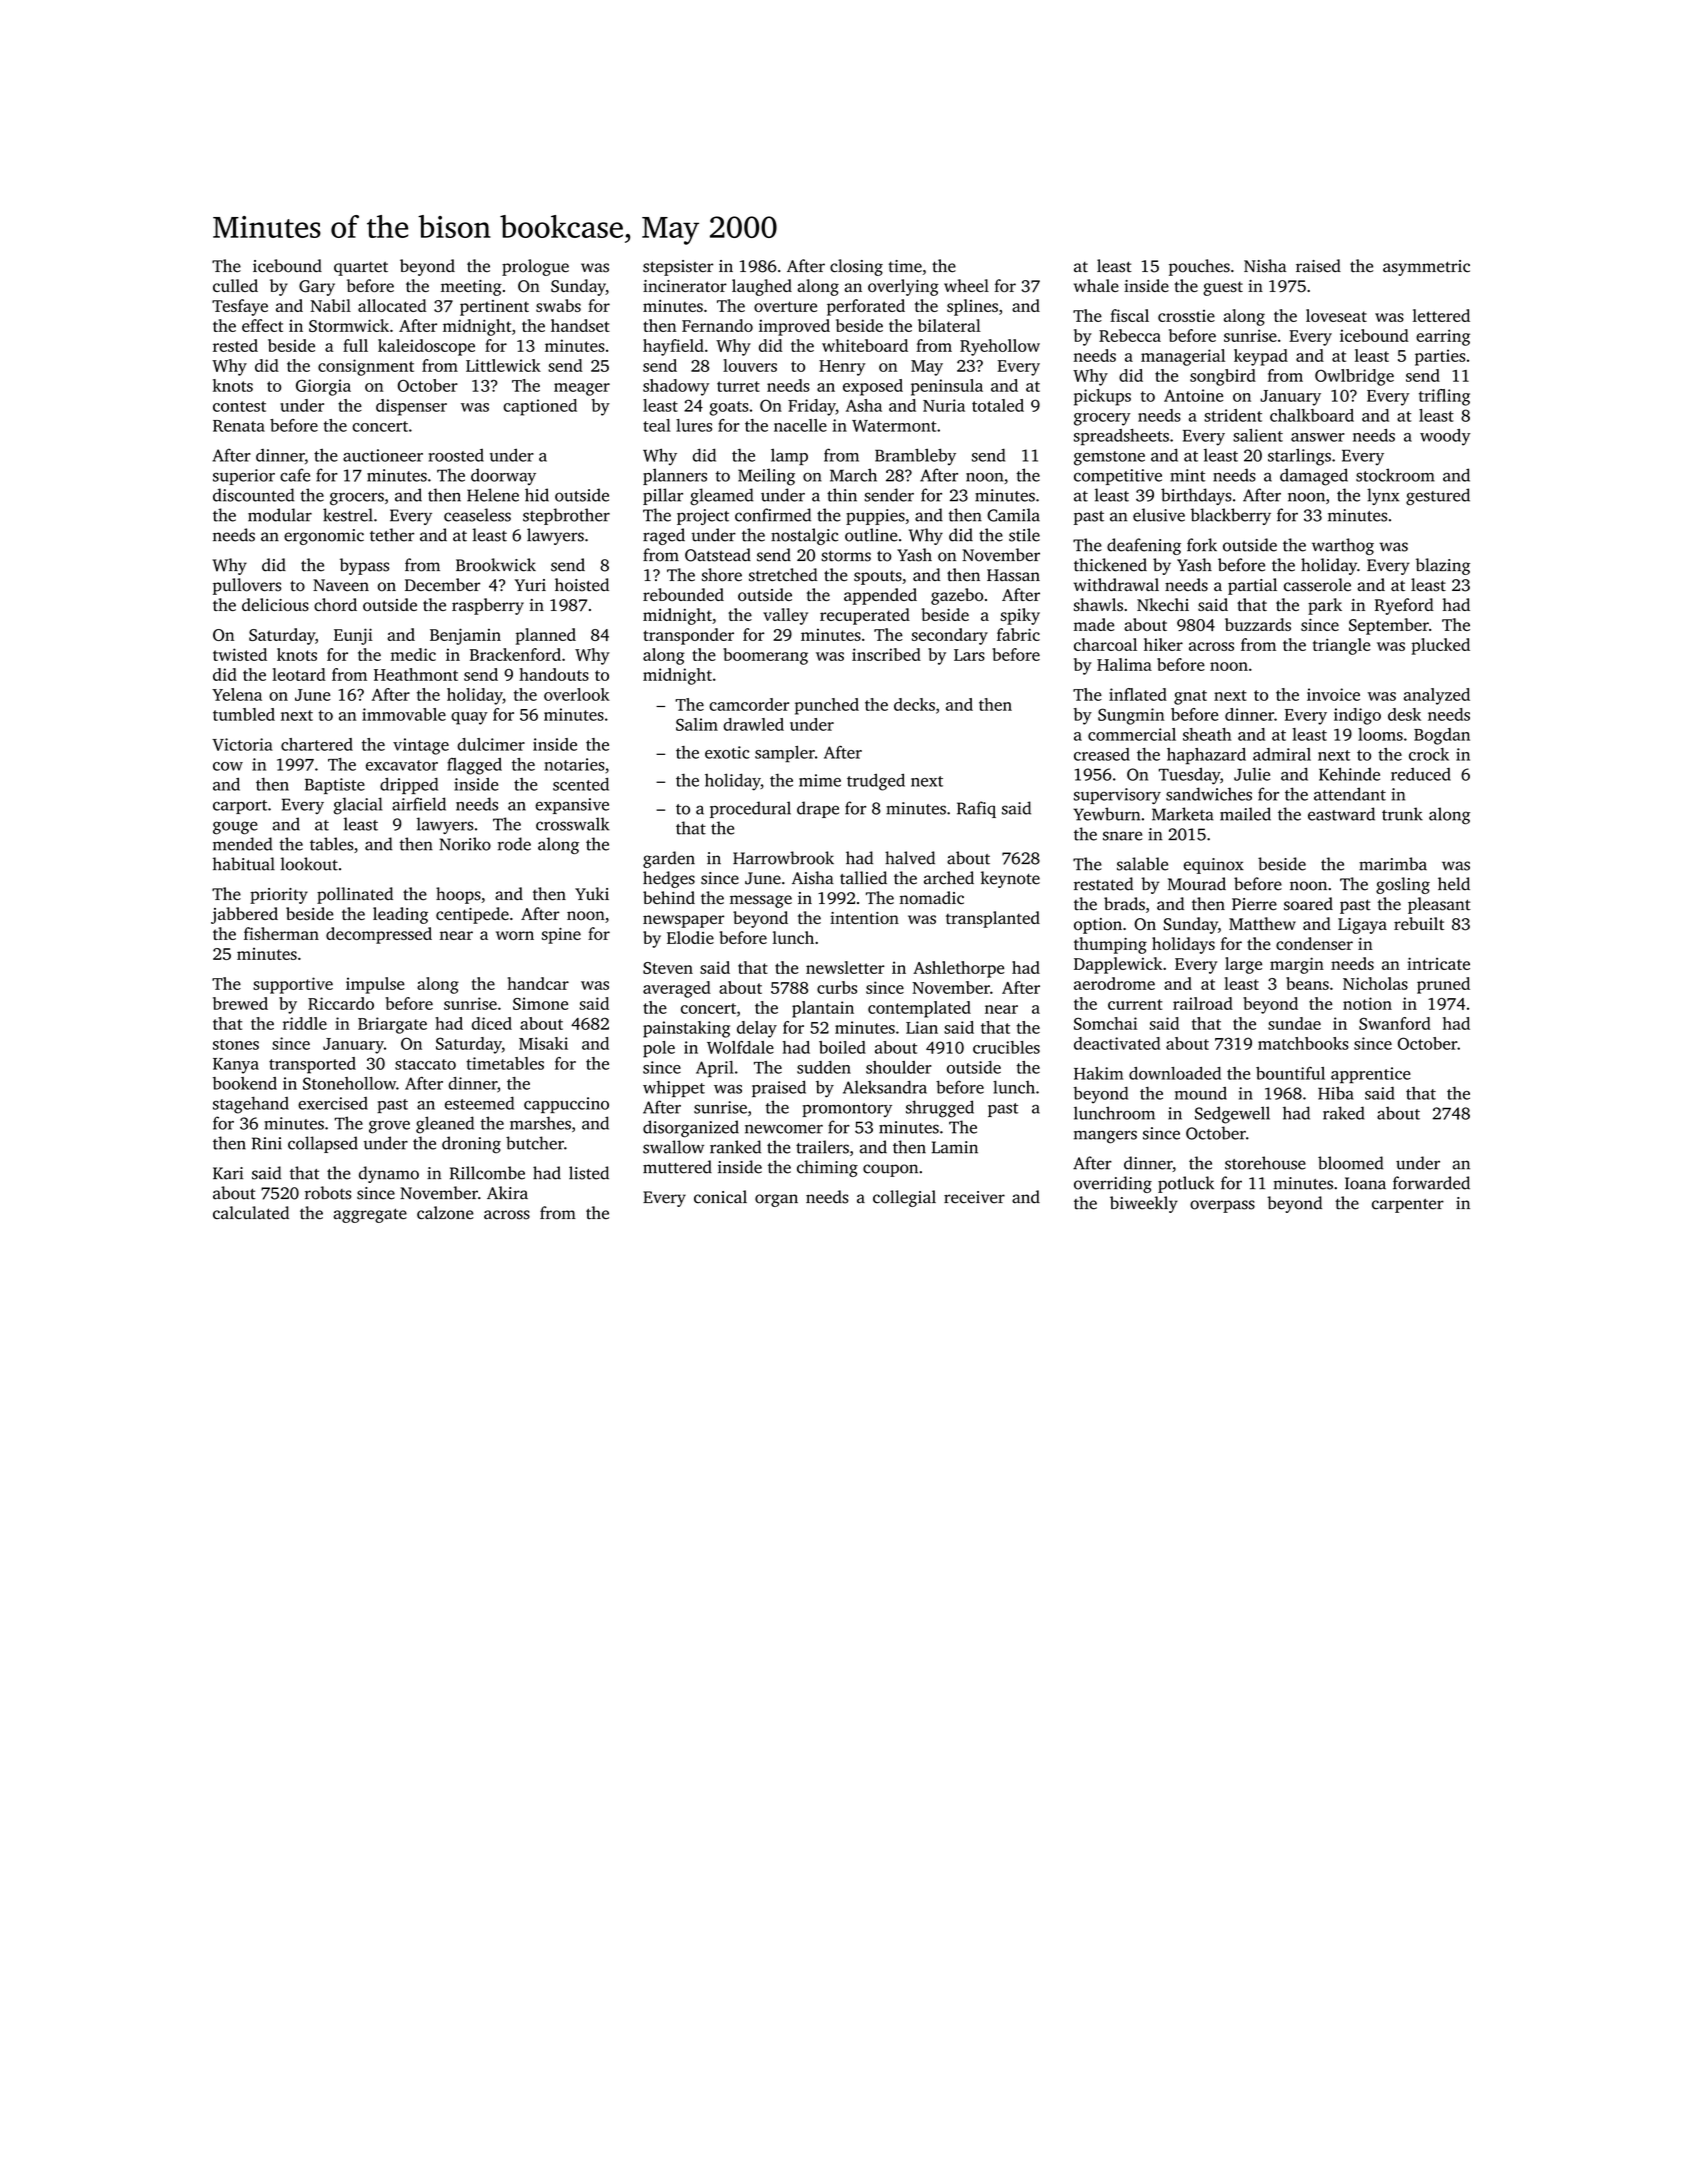 The width and height of the document is (1683, 2178). What do you see at coordinates (1442, 736) in the document?
I see `Bogdan` at bounding box center [1442, 736].
